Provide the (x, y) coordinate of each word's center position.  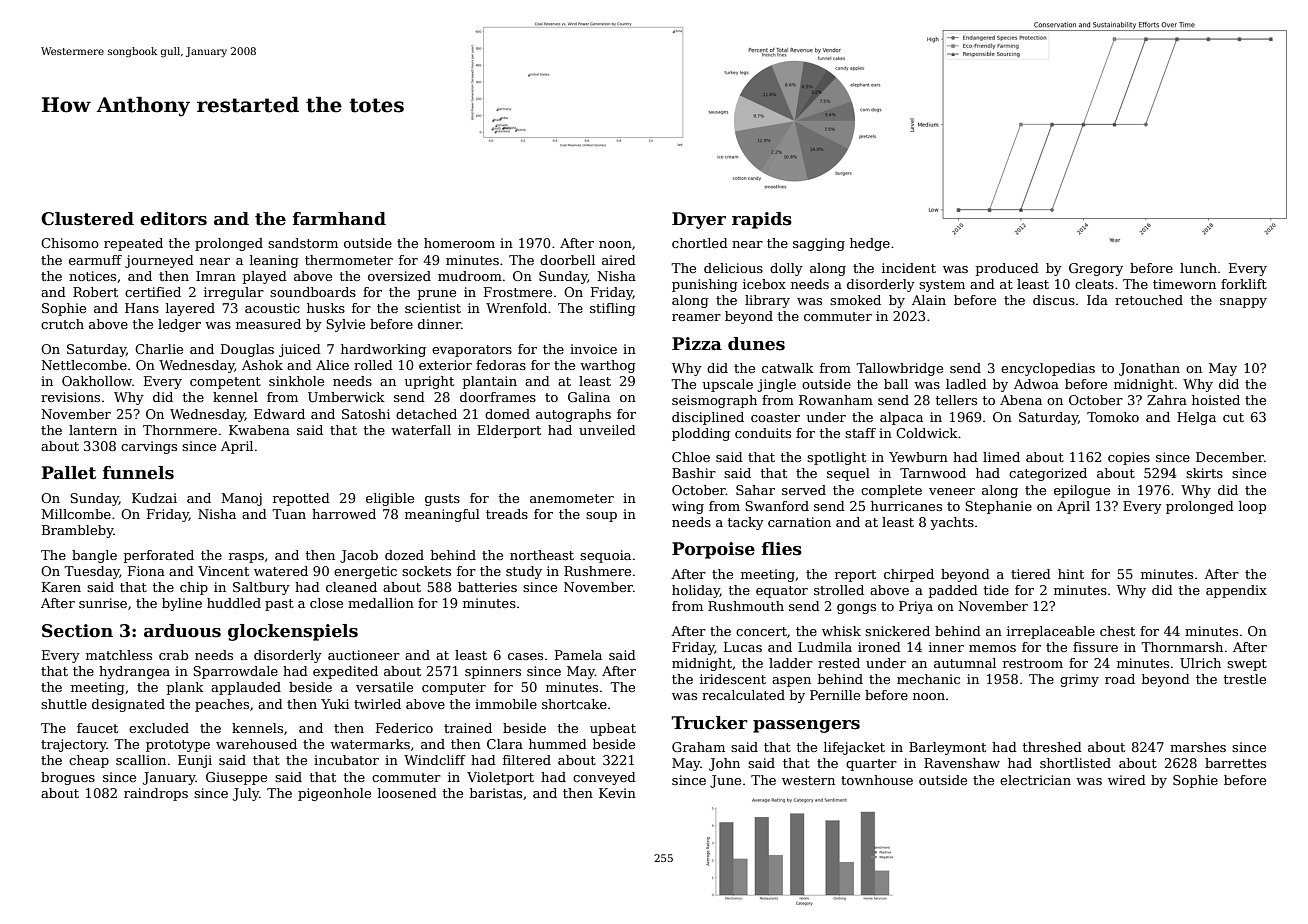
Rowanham (836, 400)
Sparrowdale (235, 672)
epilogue (1082, 491)
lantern (93, 430)
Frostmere (518, 292)
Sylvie (345, 325)
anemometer (572, 498)
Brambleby (78, 531)
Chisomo (70, 243)
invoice (593, 349)
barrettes (1235, 763)
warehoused (256, 744)
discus (1054, 300)
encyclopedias (1048, 369)
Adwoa (1036, 384)
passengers (806, 726)
